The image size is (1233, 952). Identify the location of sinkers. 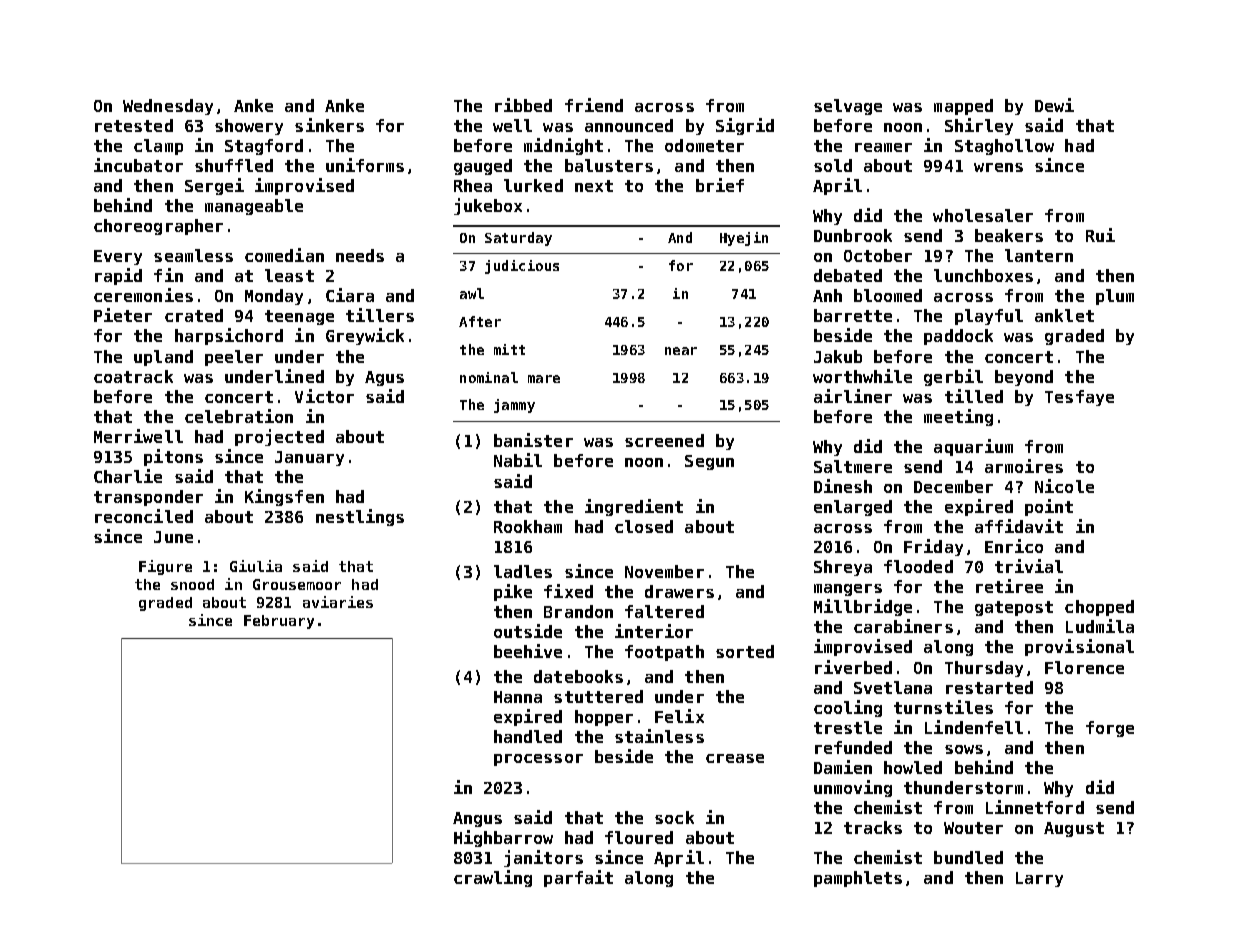
(329, 125).
